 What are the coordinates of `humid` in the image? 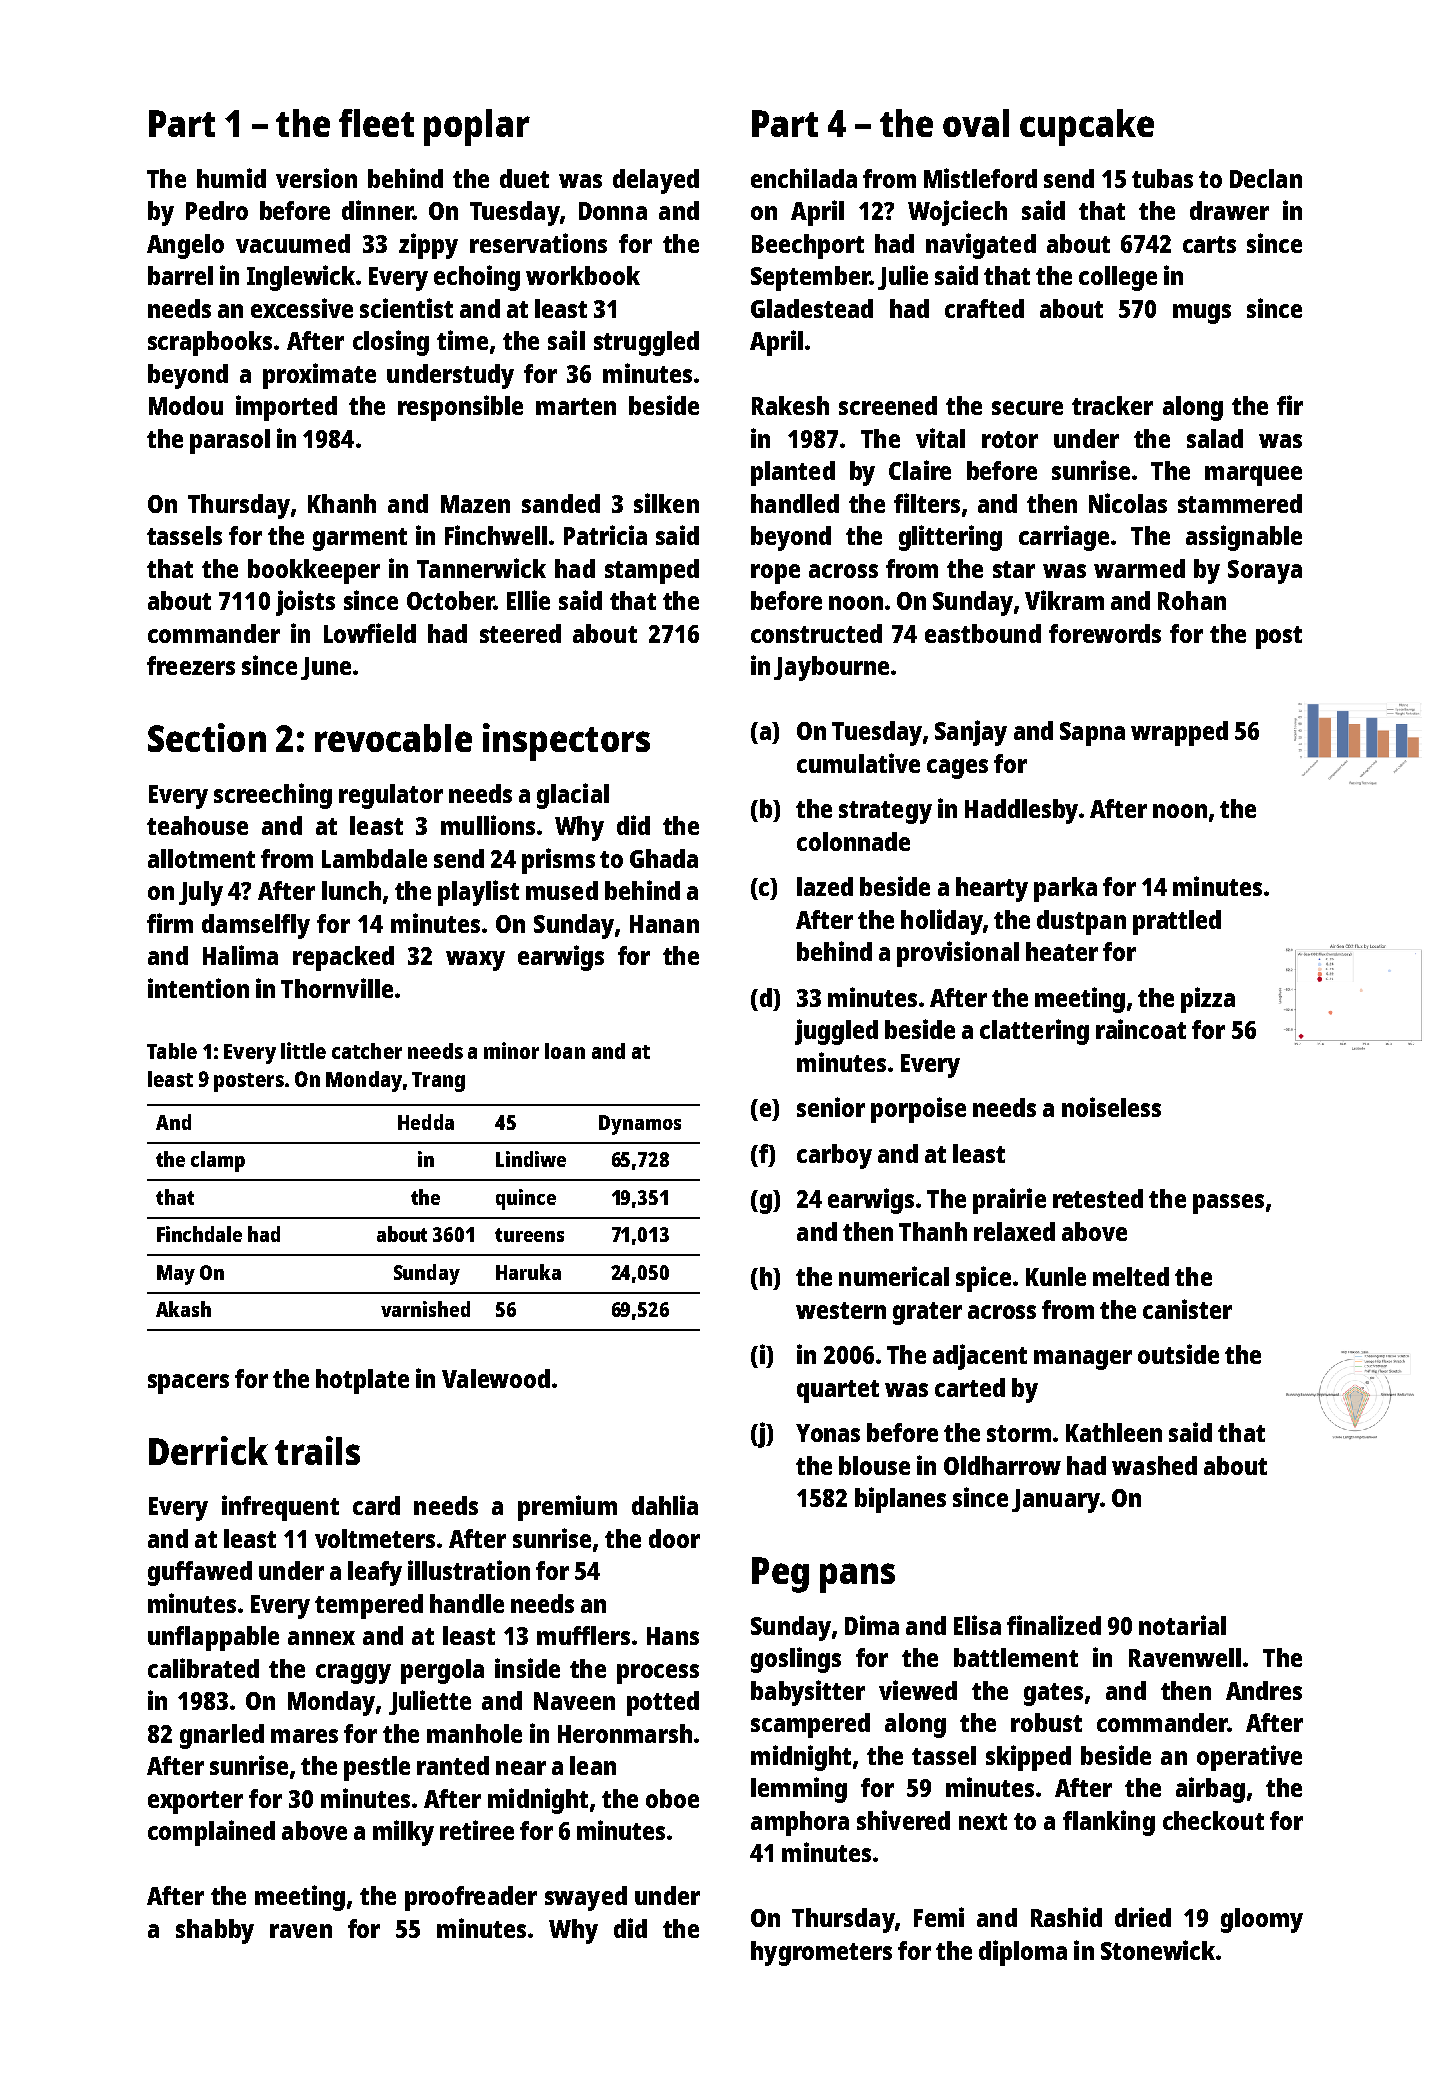 It's located at (231, 178).
